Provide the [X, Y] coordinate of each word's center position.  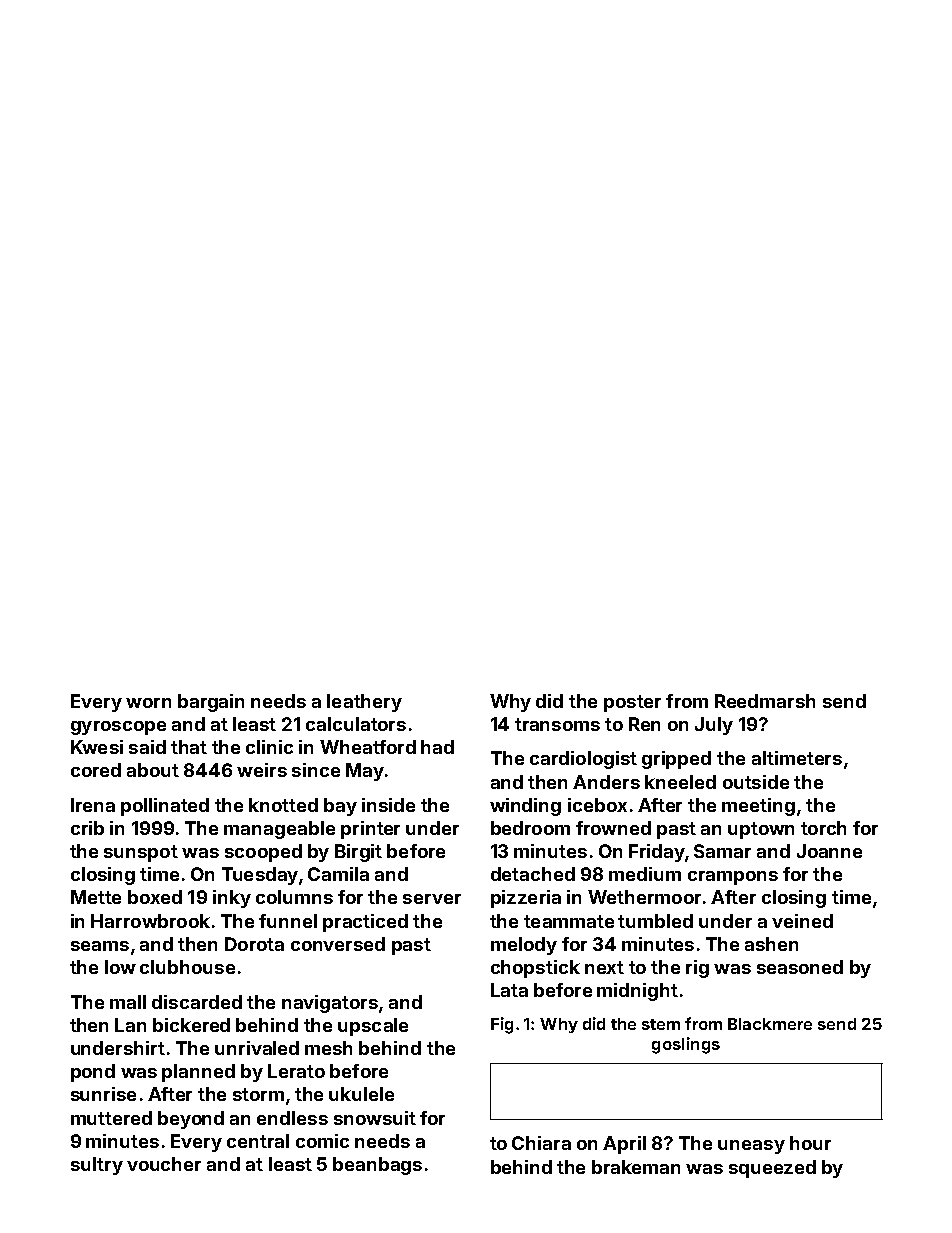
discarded [197, 1002]
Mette [96, 897]
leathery [364, 703]
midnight [637, 992]
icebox [597, 805]
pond [93, 1073]
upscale [373, 1027]
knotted [283, 805]
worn [148, 703]
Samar [722, 851]
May [365, 772]
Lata [509, 990]
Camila [338, 874]
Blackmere [770, 1024]
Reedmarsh [765, 701]
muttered [111, 1118]
